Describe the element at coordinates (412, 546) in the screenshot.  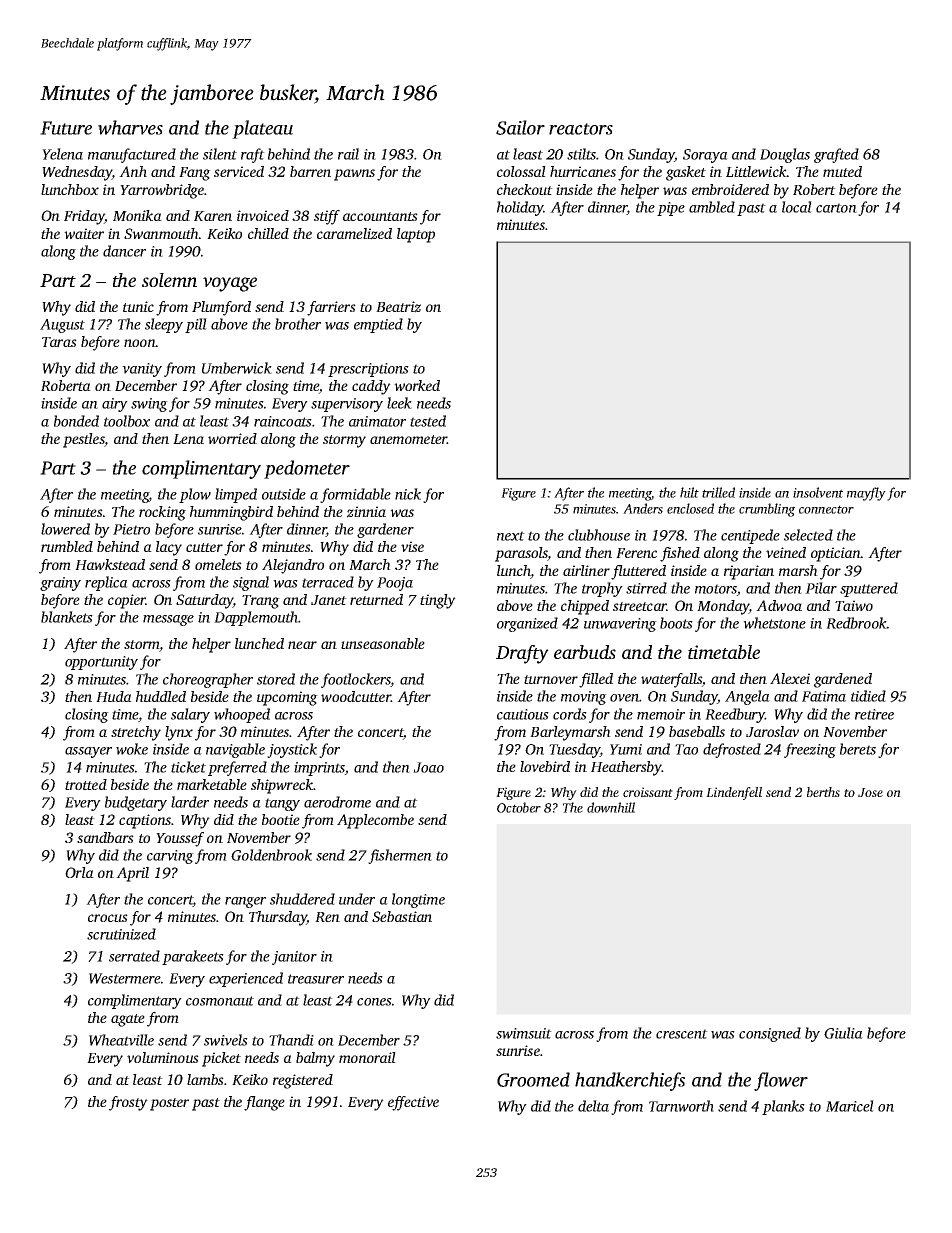
I see `vise` at that location.
